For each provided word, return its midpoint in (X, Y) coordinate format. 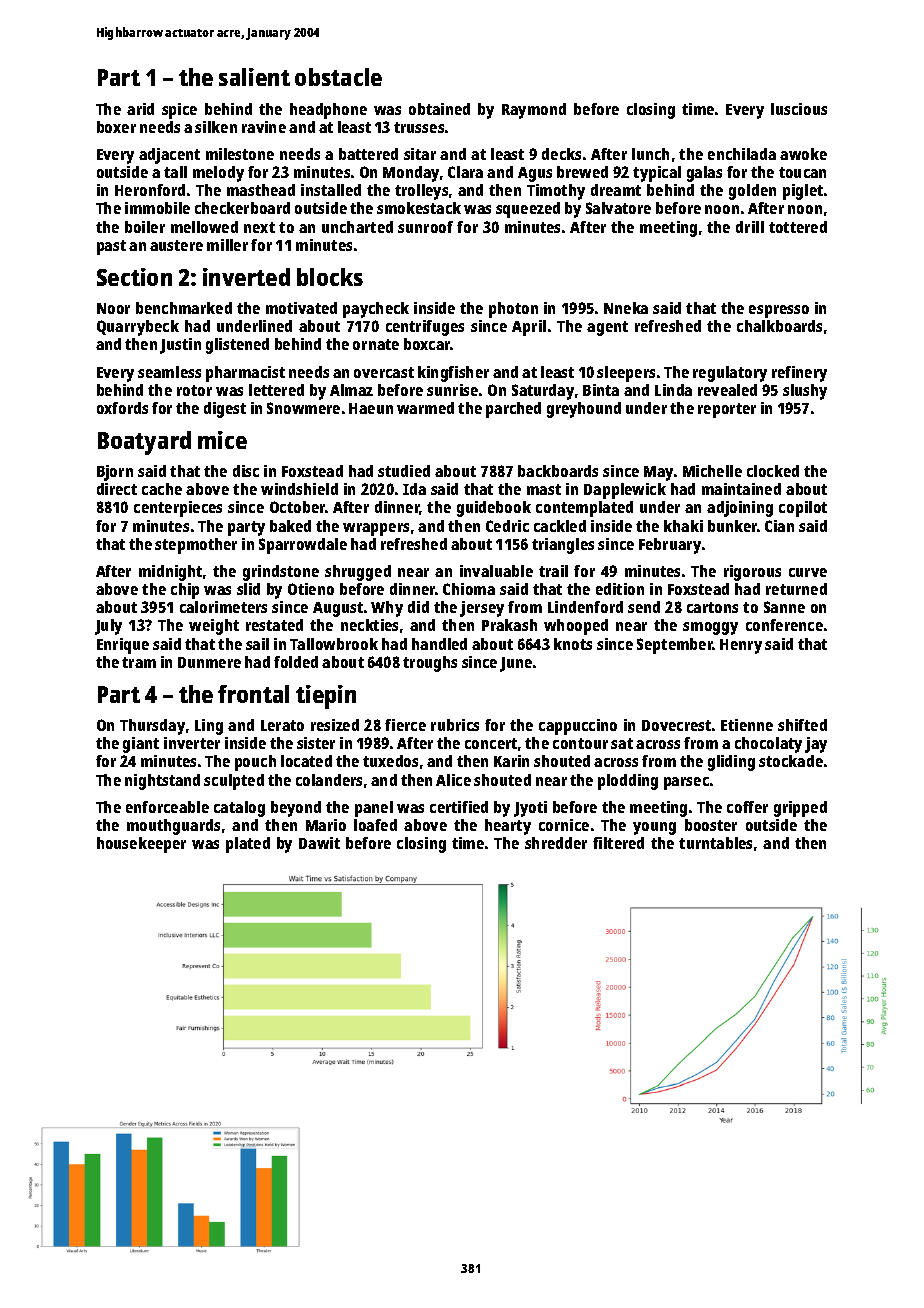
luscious (799, 109)
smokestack (419, 208)
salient (254, 77)
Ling (209, 727)
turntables (715, 843)
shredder (556, 843)
